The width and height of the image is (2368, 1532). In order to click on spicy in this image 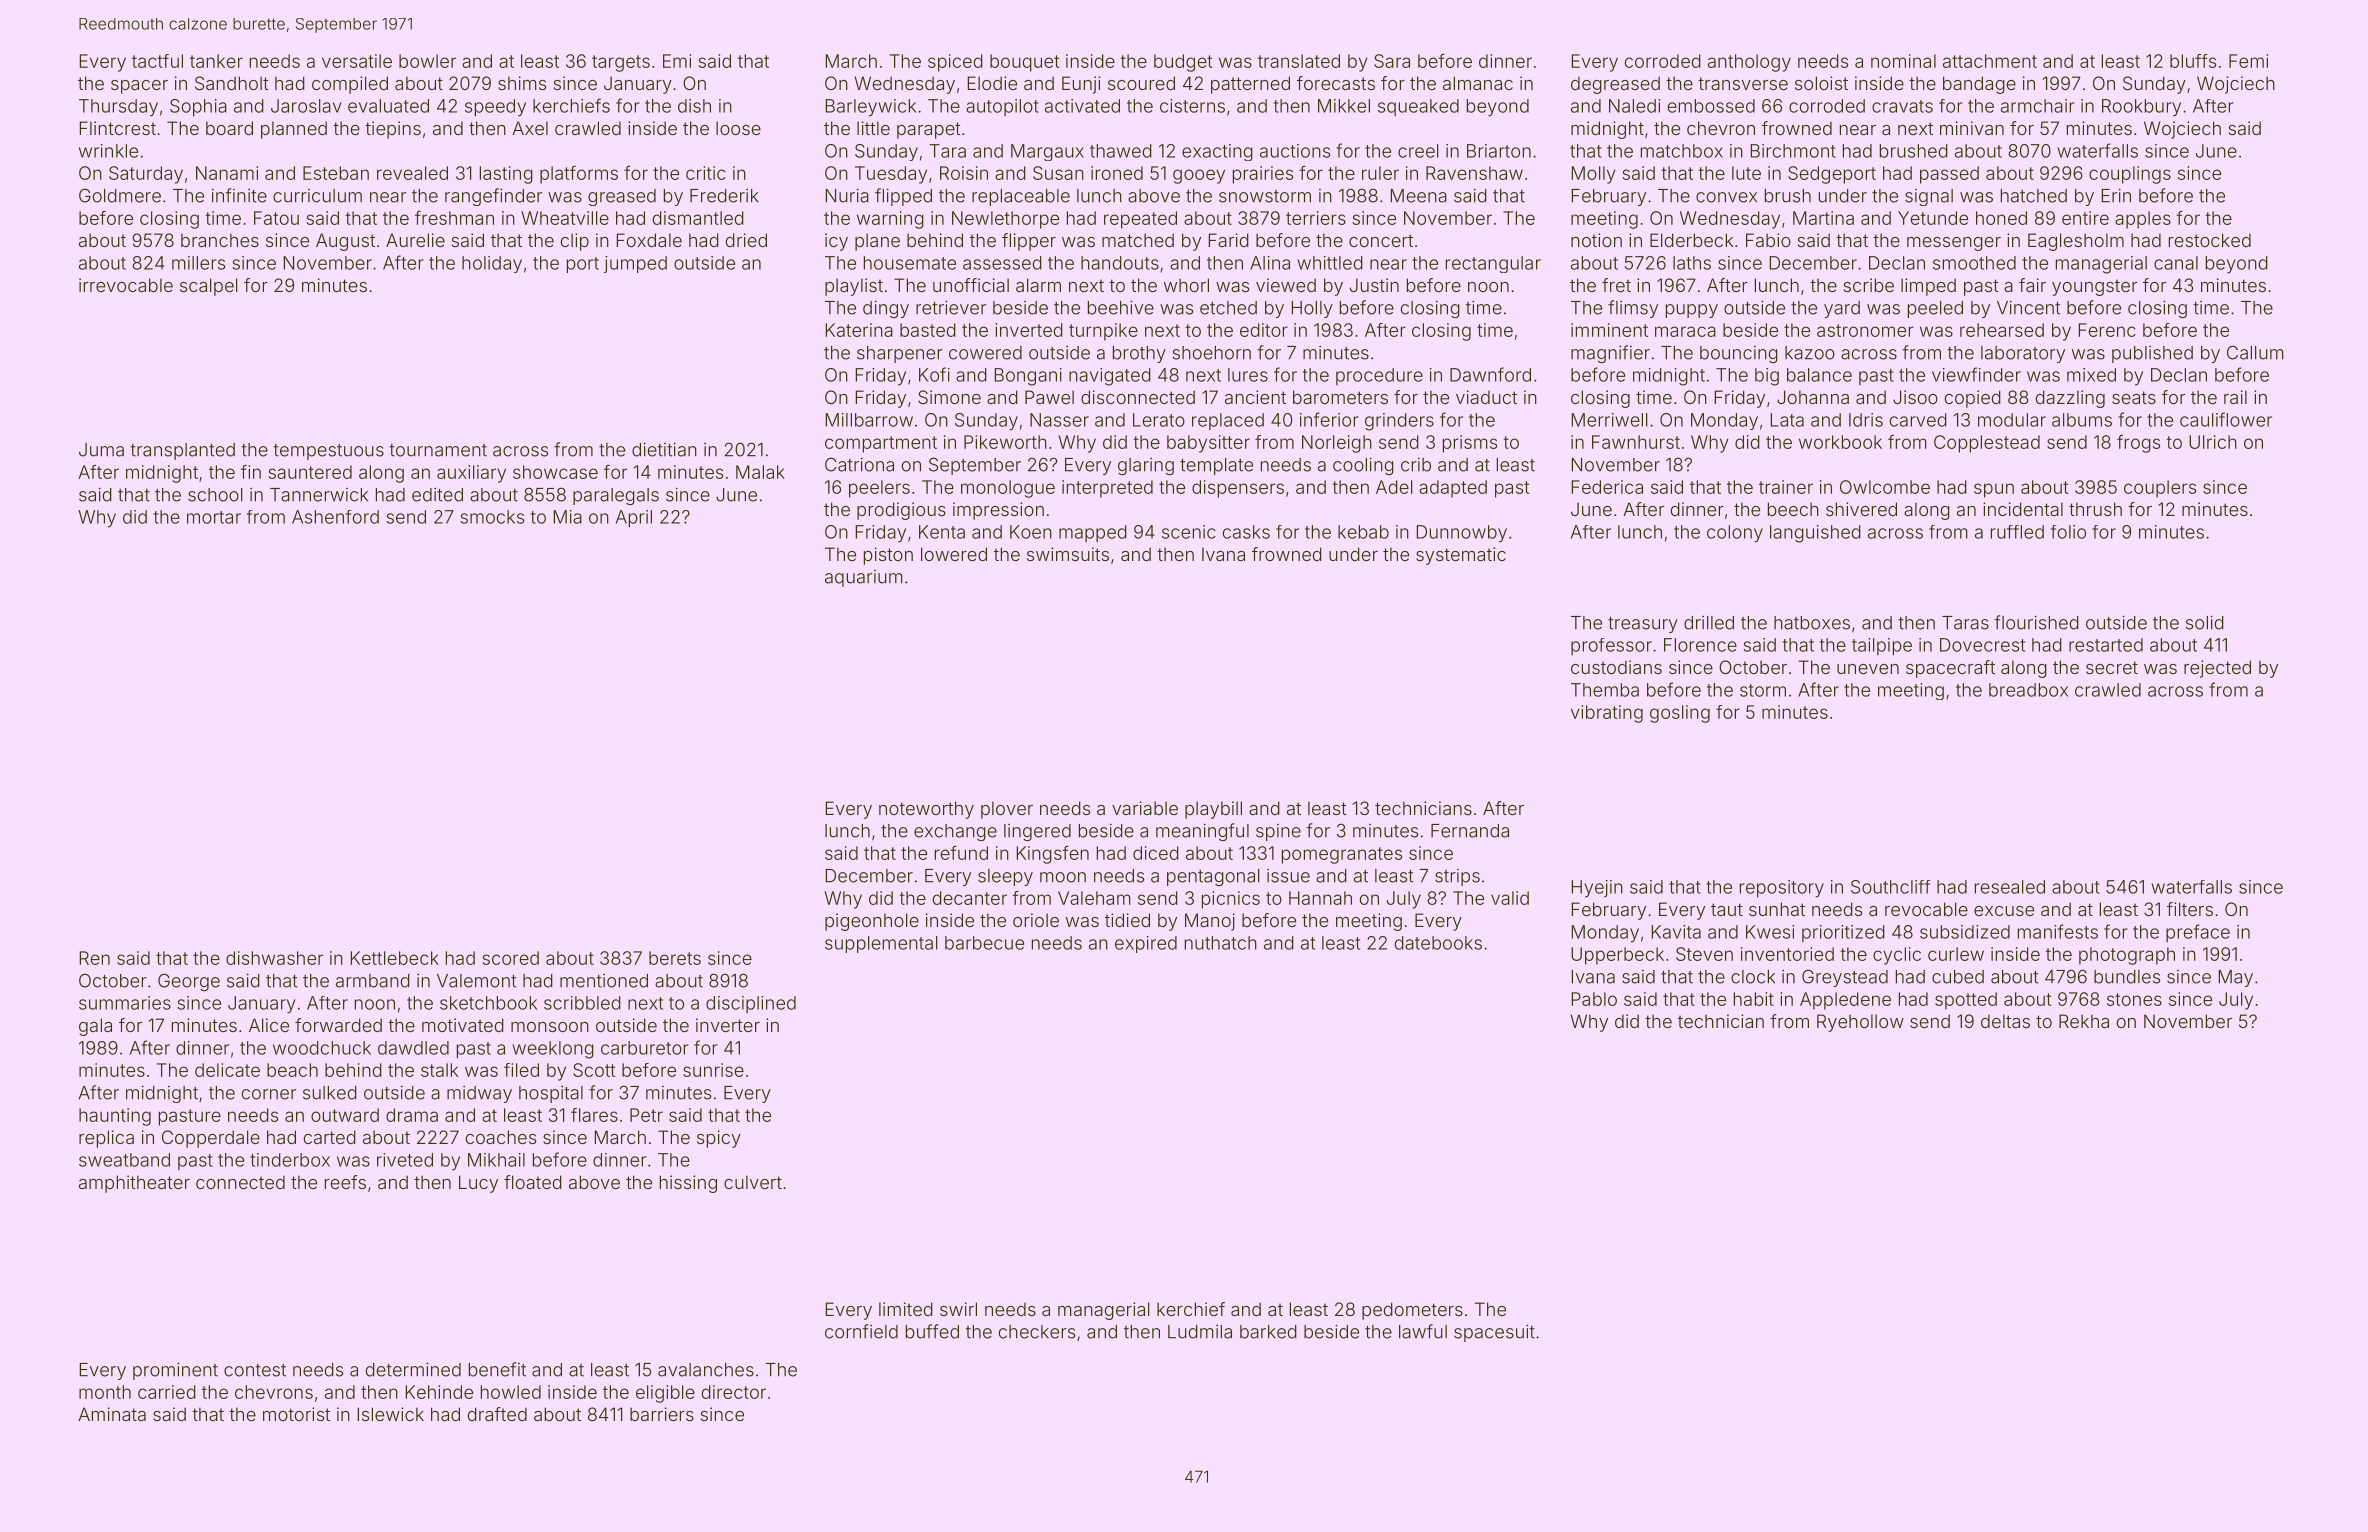, I will do `click(719, 1139)`.
